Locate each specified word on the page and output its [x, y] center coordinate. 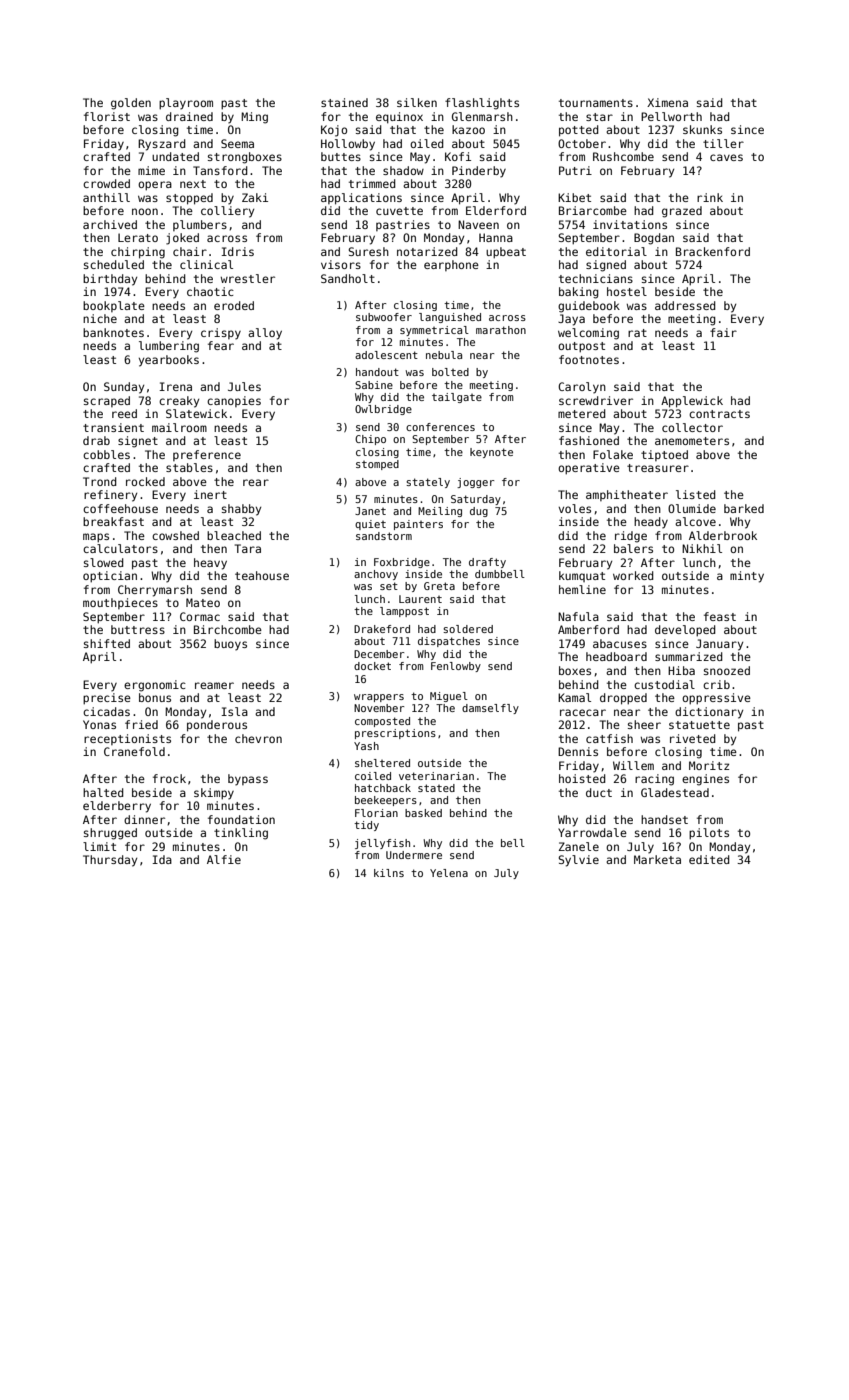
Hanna [496, 237]
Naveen [478, 224]
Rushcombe [623, 156]
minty [747, 577]
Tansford [220, 170]
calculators [120, 548]
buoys [230, 645]
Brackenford [713, 251]
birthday [110, 280]
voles [574, 508]
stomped [377, 465]
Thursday [110, 861]
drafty [487, 563]
